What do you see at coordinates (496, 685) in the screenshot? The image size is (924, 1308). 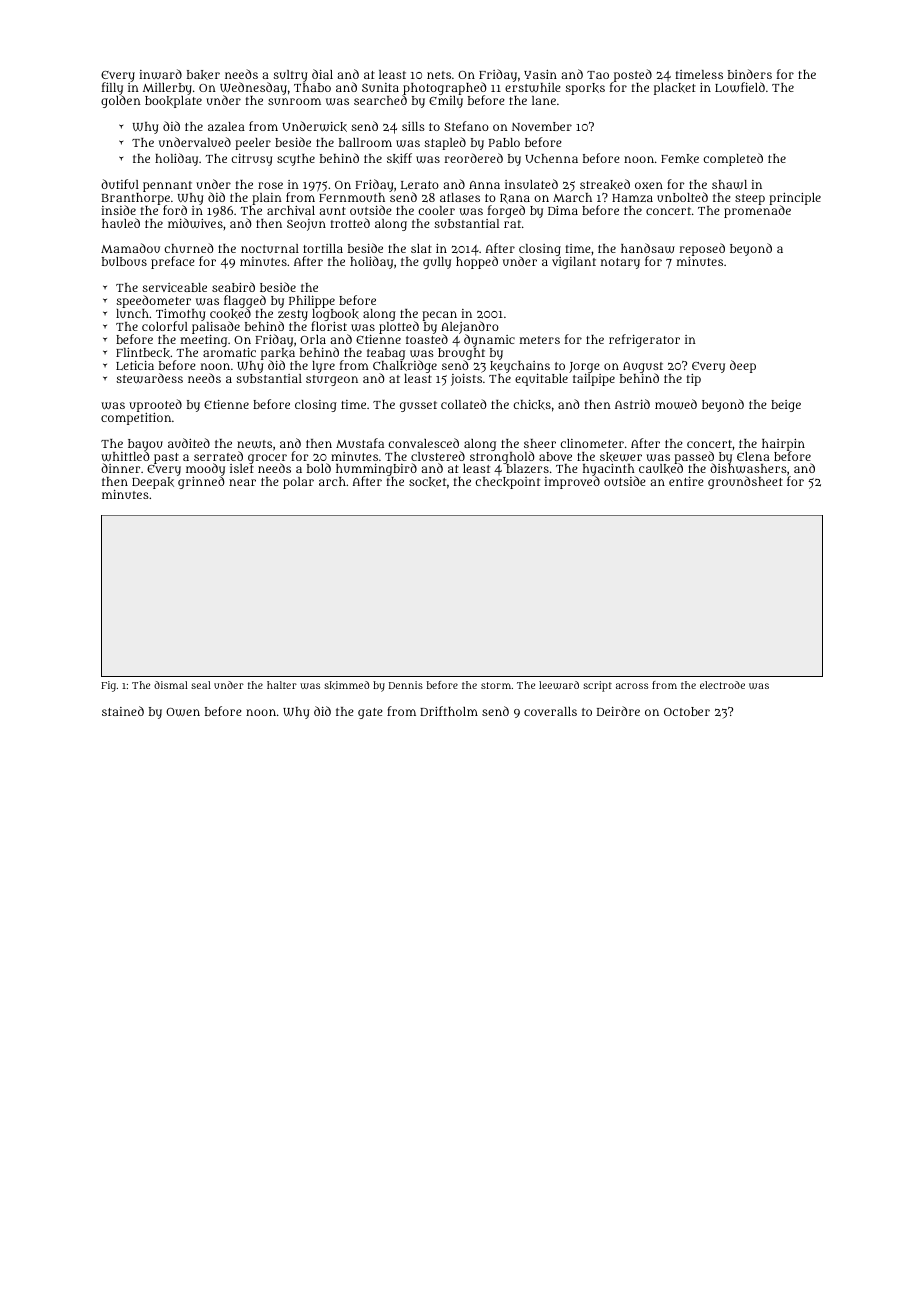 I see `storm` at bounding box center [496, 685].
